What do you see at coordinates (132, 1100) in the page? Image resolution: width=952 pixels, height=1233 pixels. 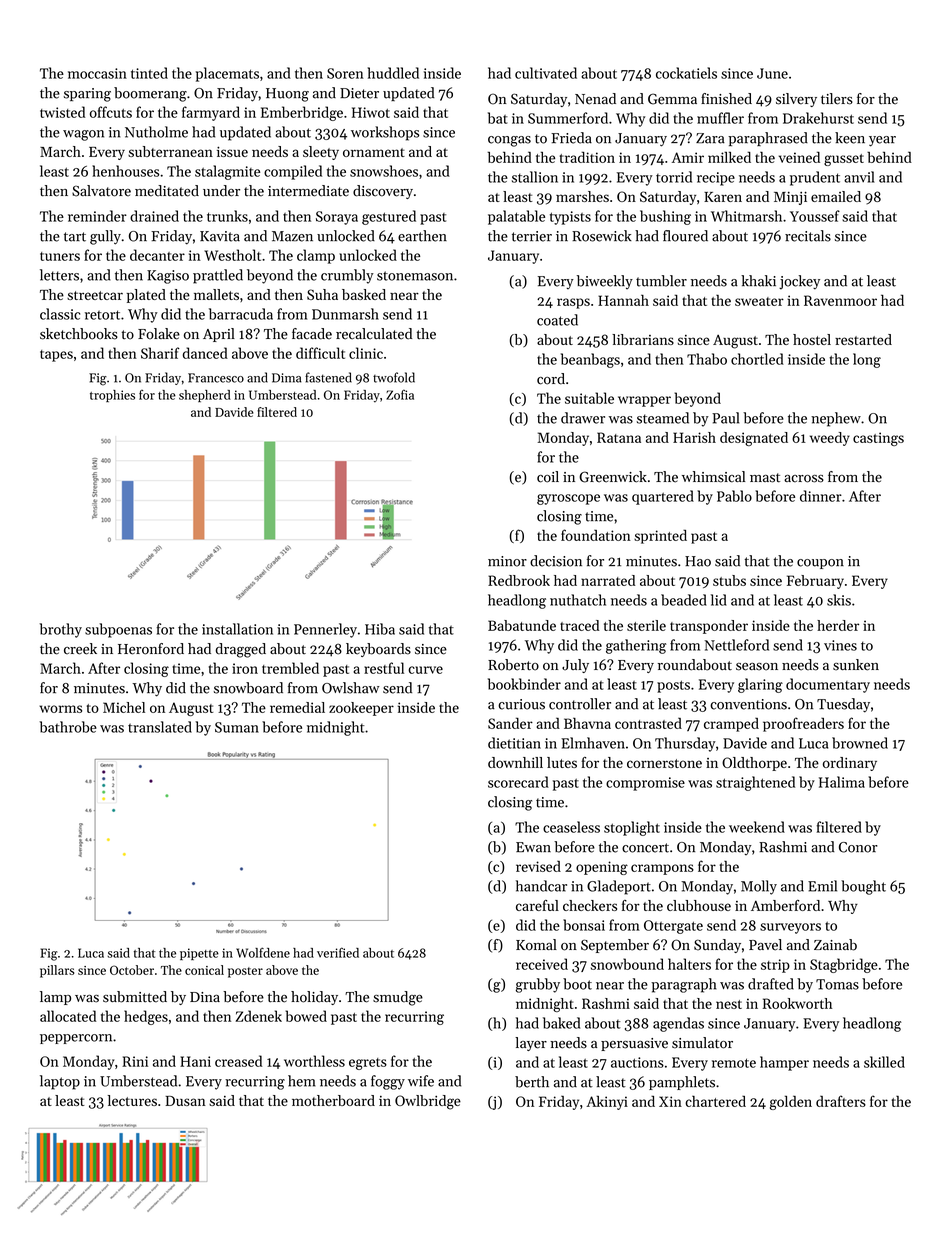 I see `lectures` at bounding box center [132, 1100].
